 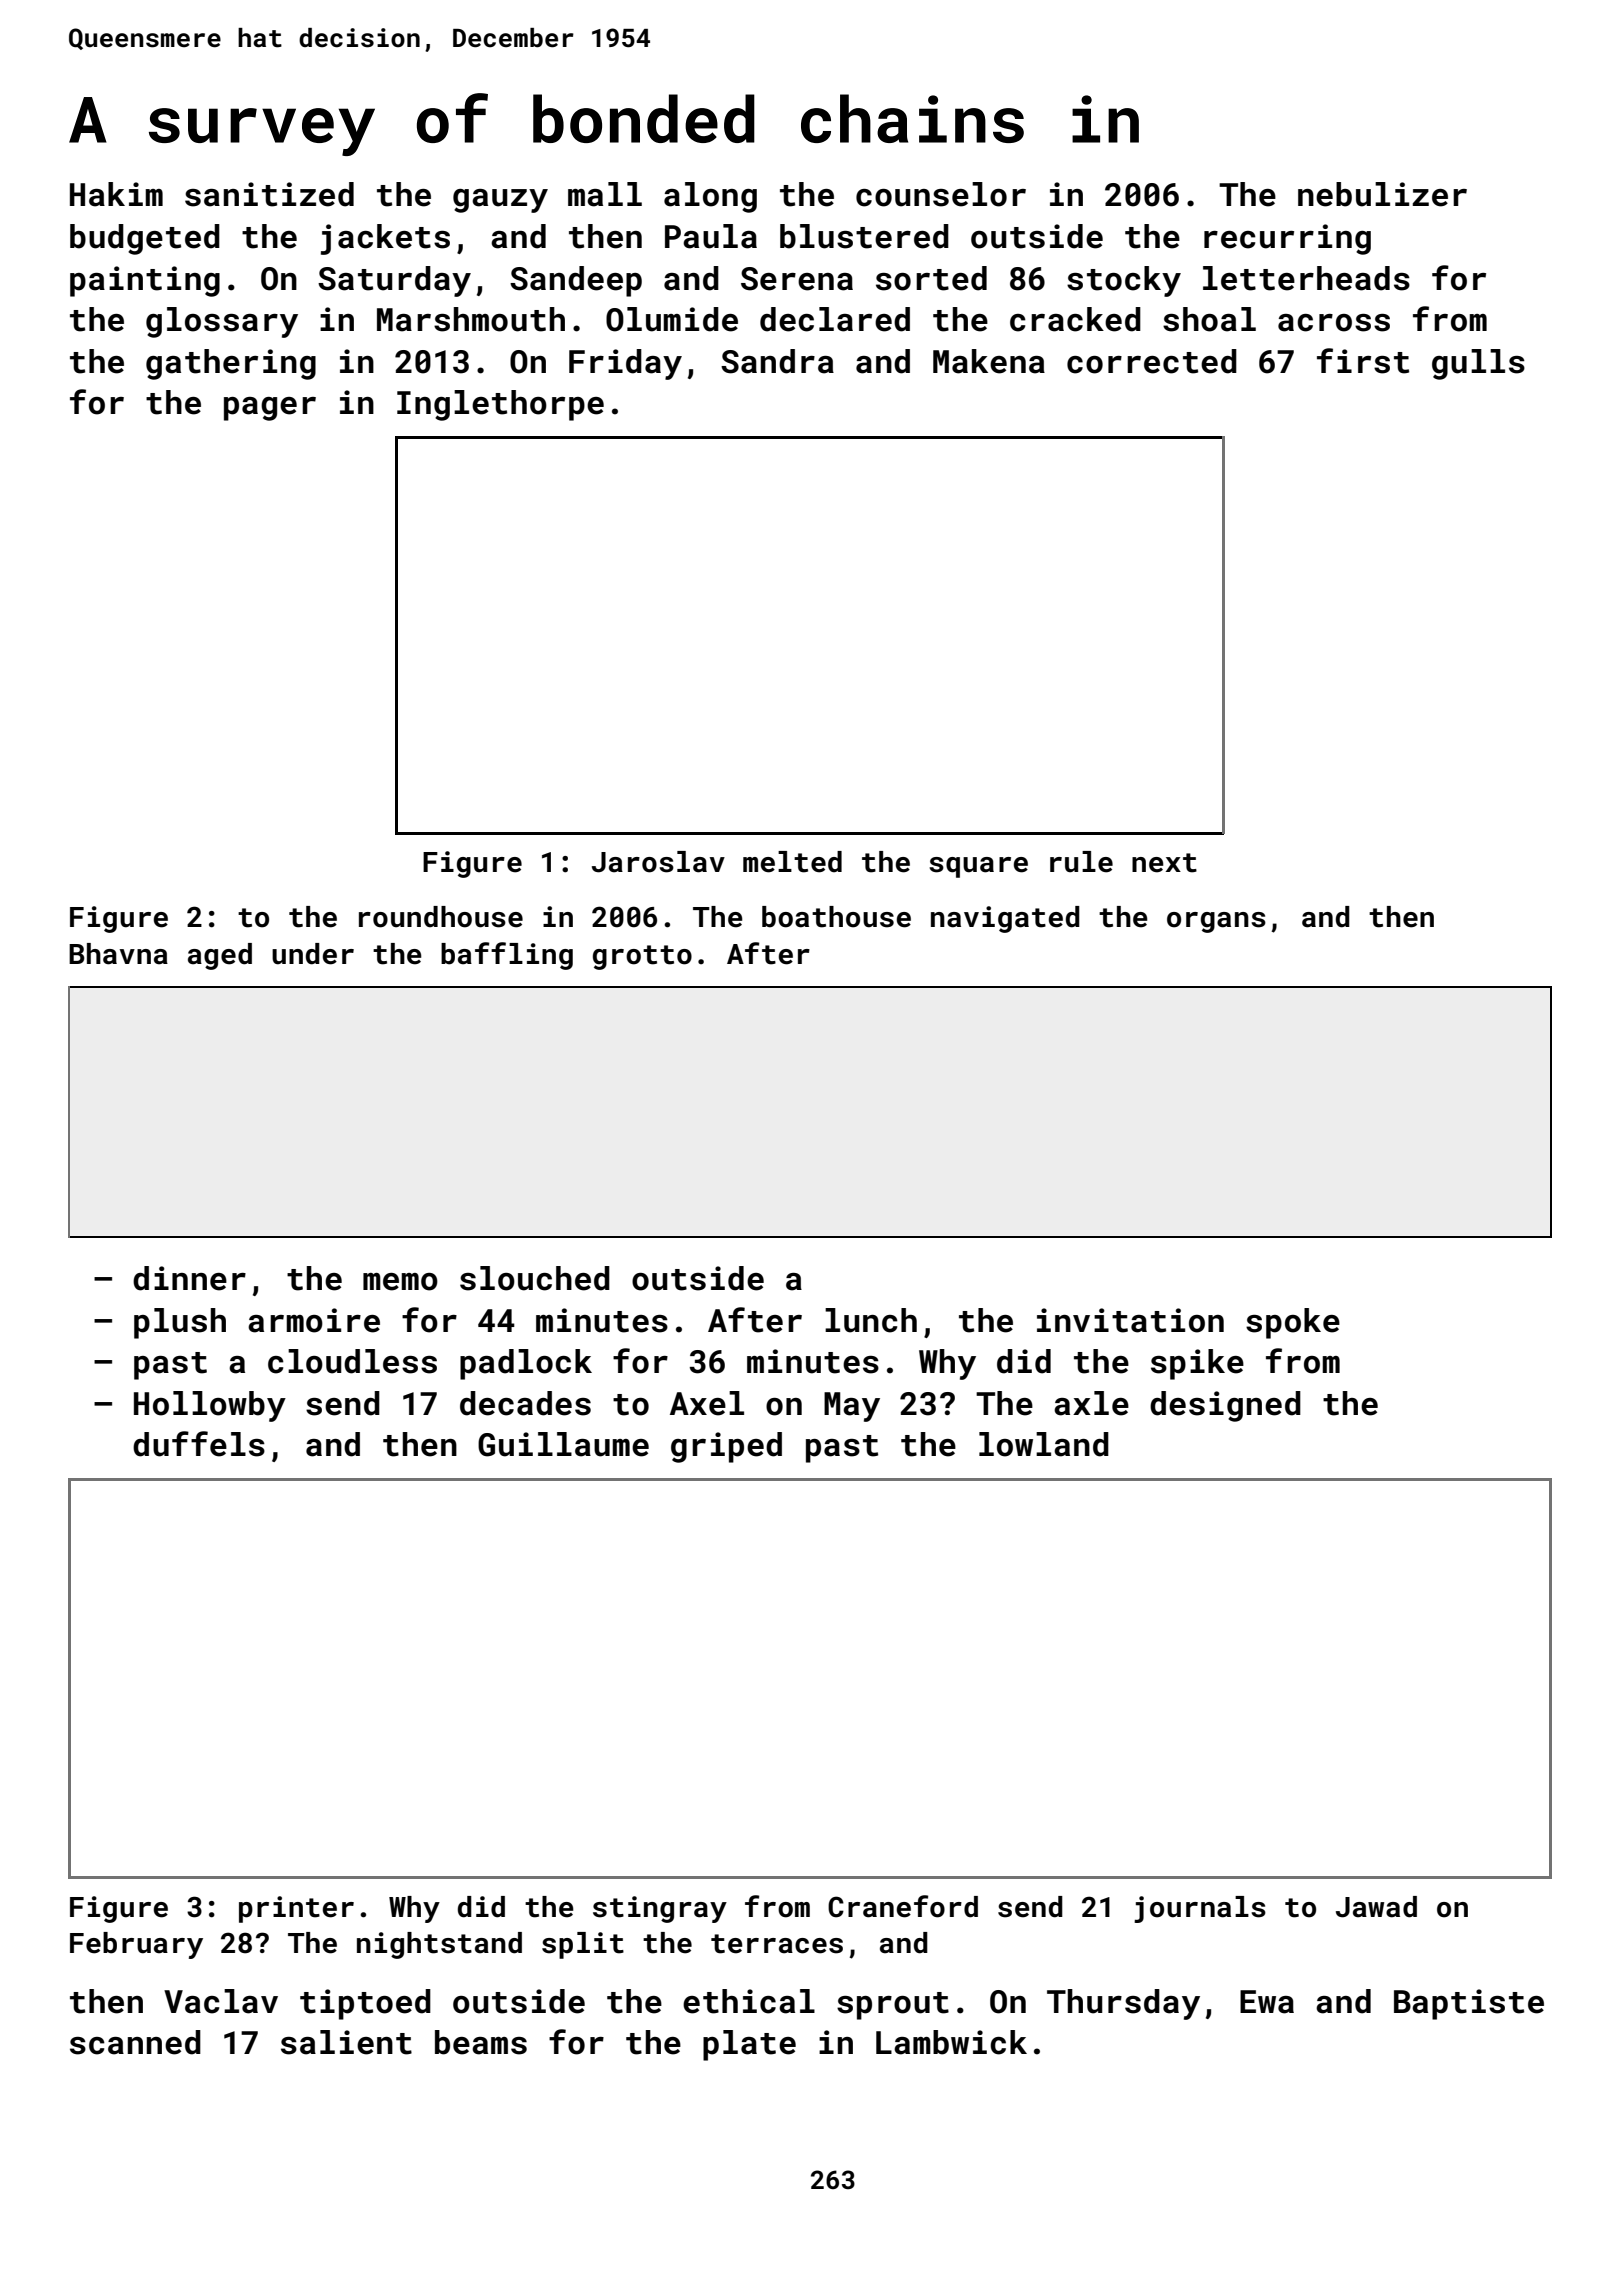 What do you see at coordinates (116, 194) in the document?
I see `Hakim` at bounding box center [116, 194].
